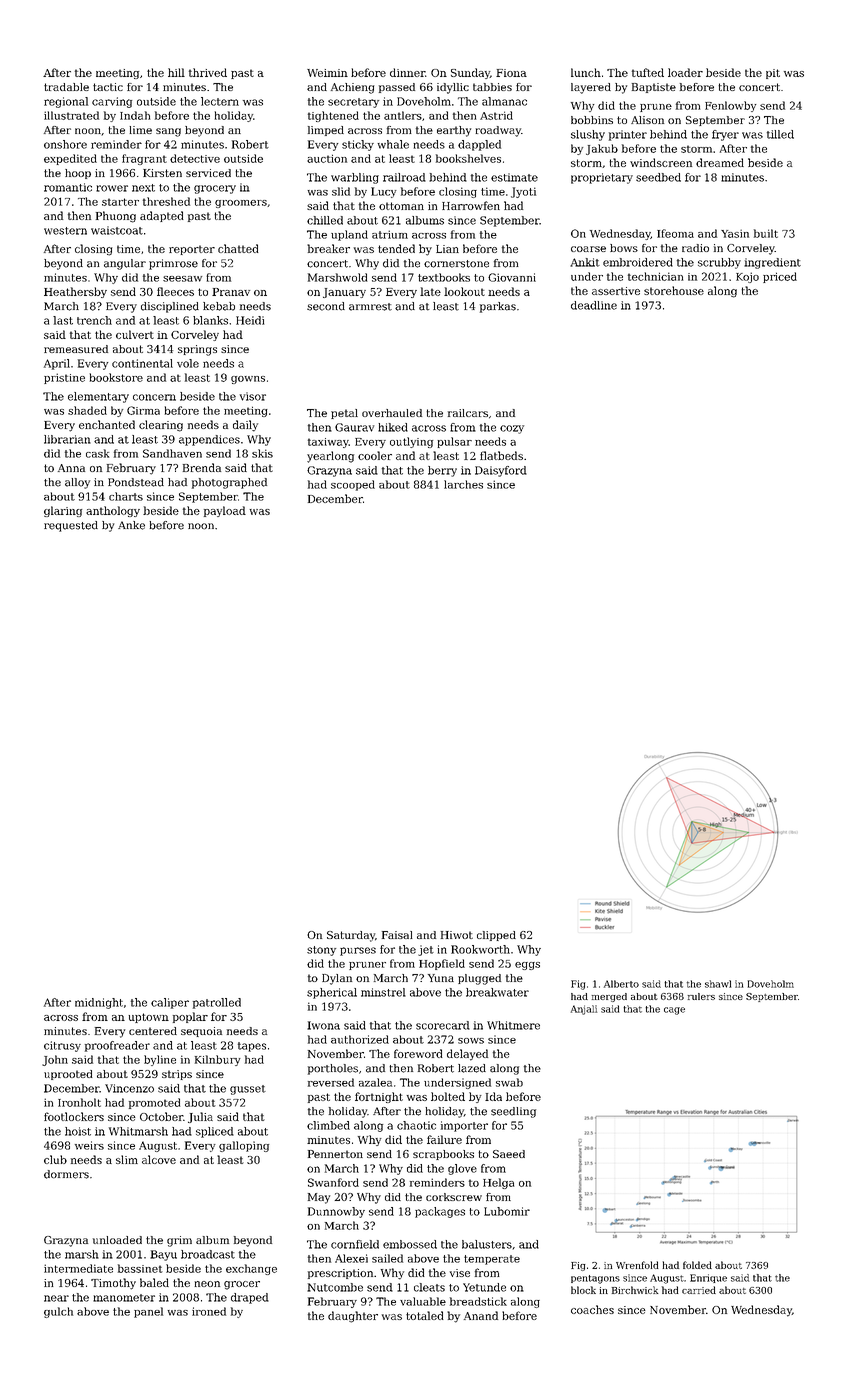  Describe the element at coordinates (638, 262) in the screenshot. I see `embroidered` at that location.
